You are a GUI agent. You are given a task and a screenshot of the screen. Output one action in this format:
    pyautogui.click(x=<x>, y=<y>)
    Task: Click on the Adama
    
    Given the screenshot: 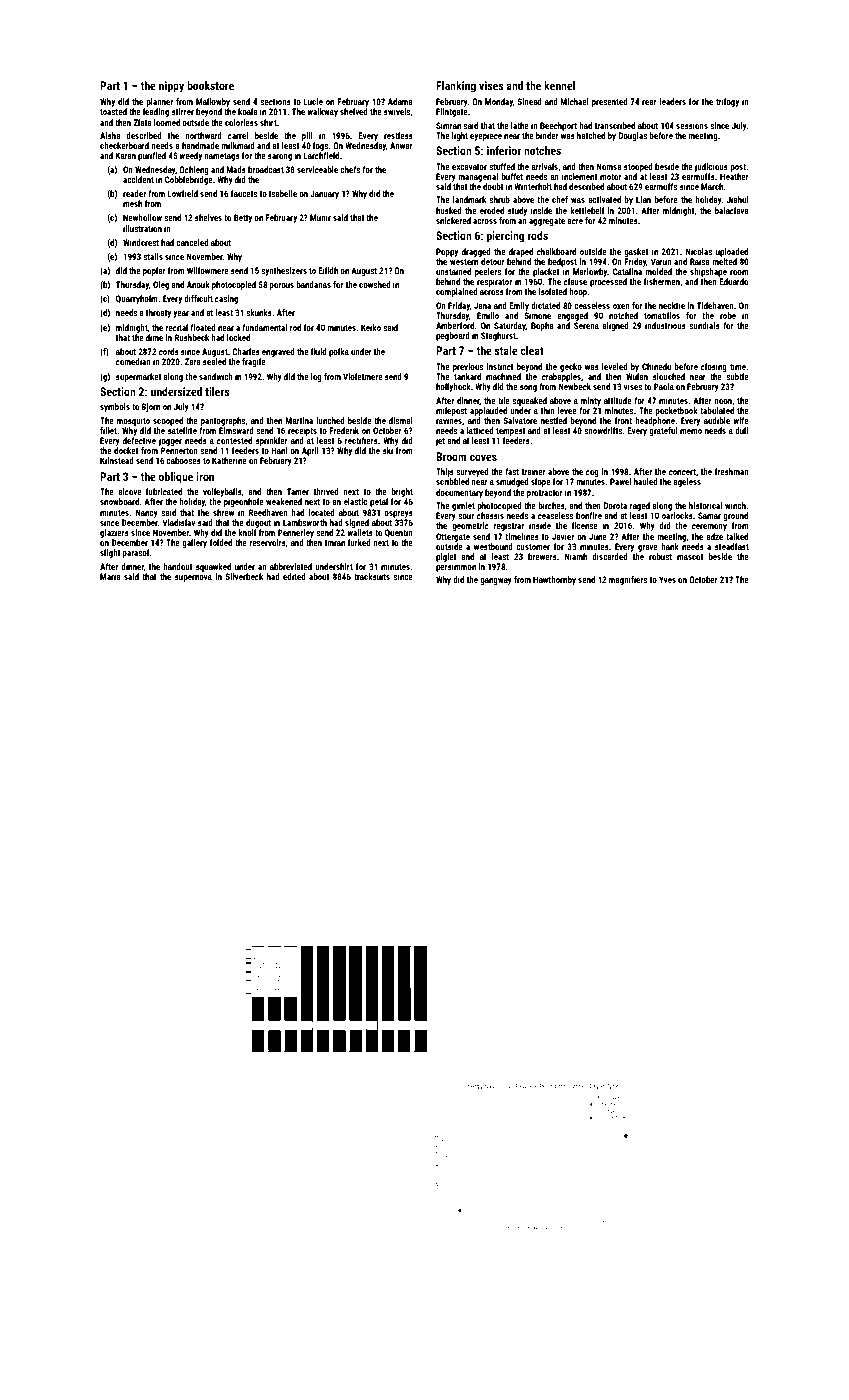 What is the action you would take?
    pyautogui.click(x=400, y=101)
